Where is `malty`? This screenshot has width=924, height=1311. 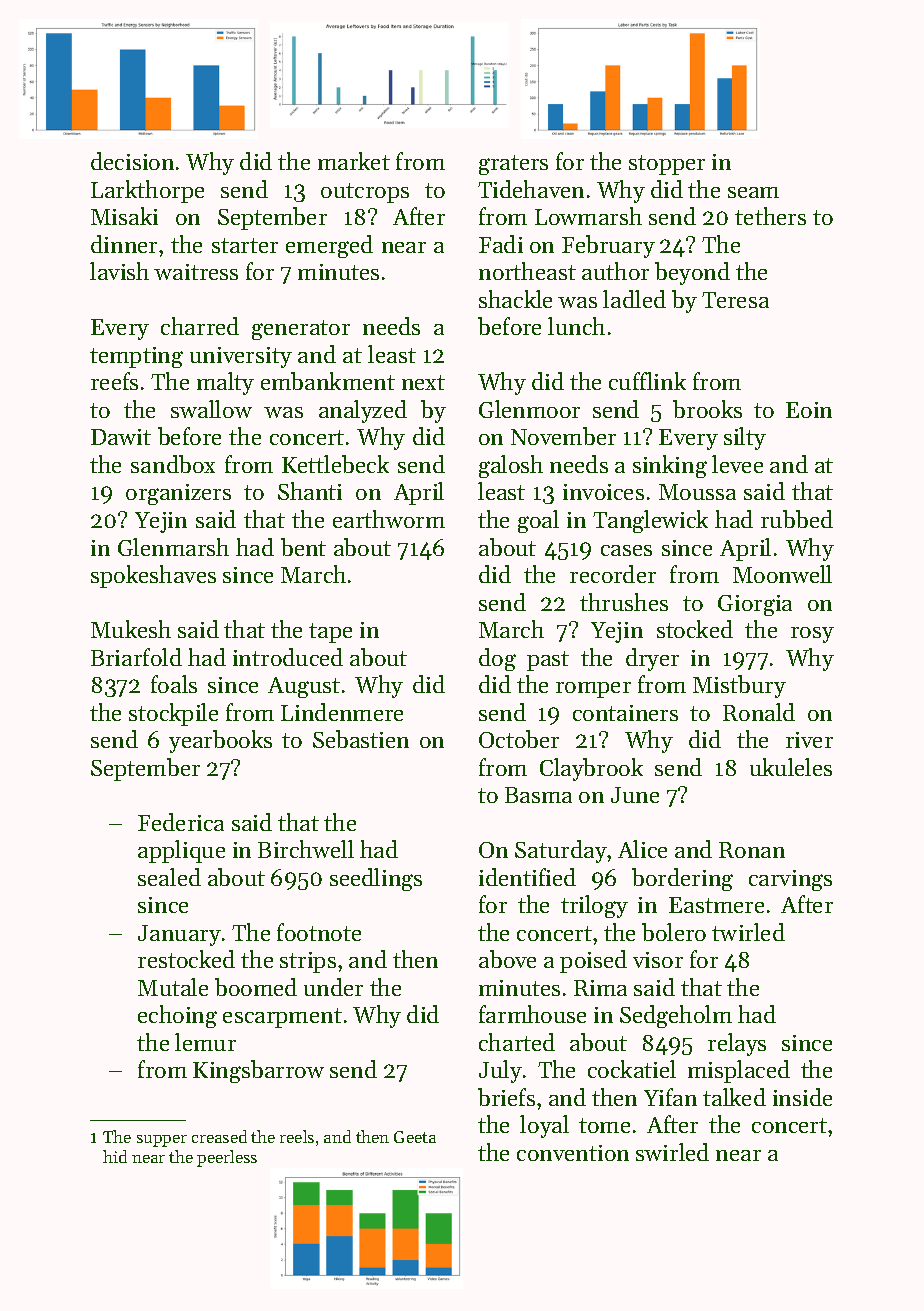
malty is located at coordinates (225, 383).
